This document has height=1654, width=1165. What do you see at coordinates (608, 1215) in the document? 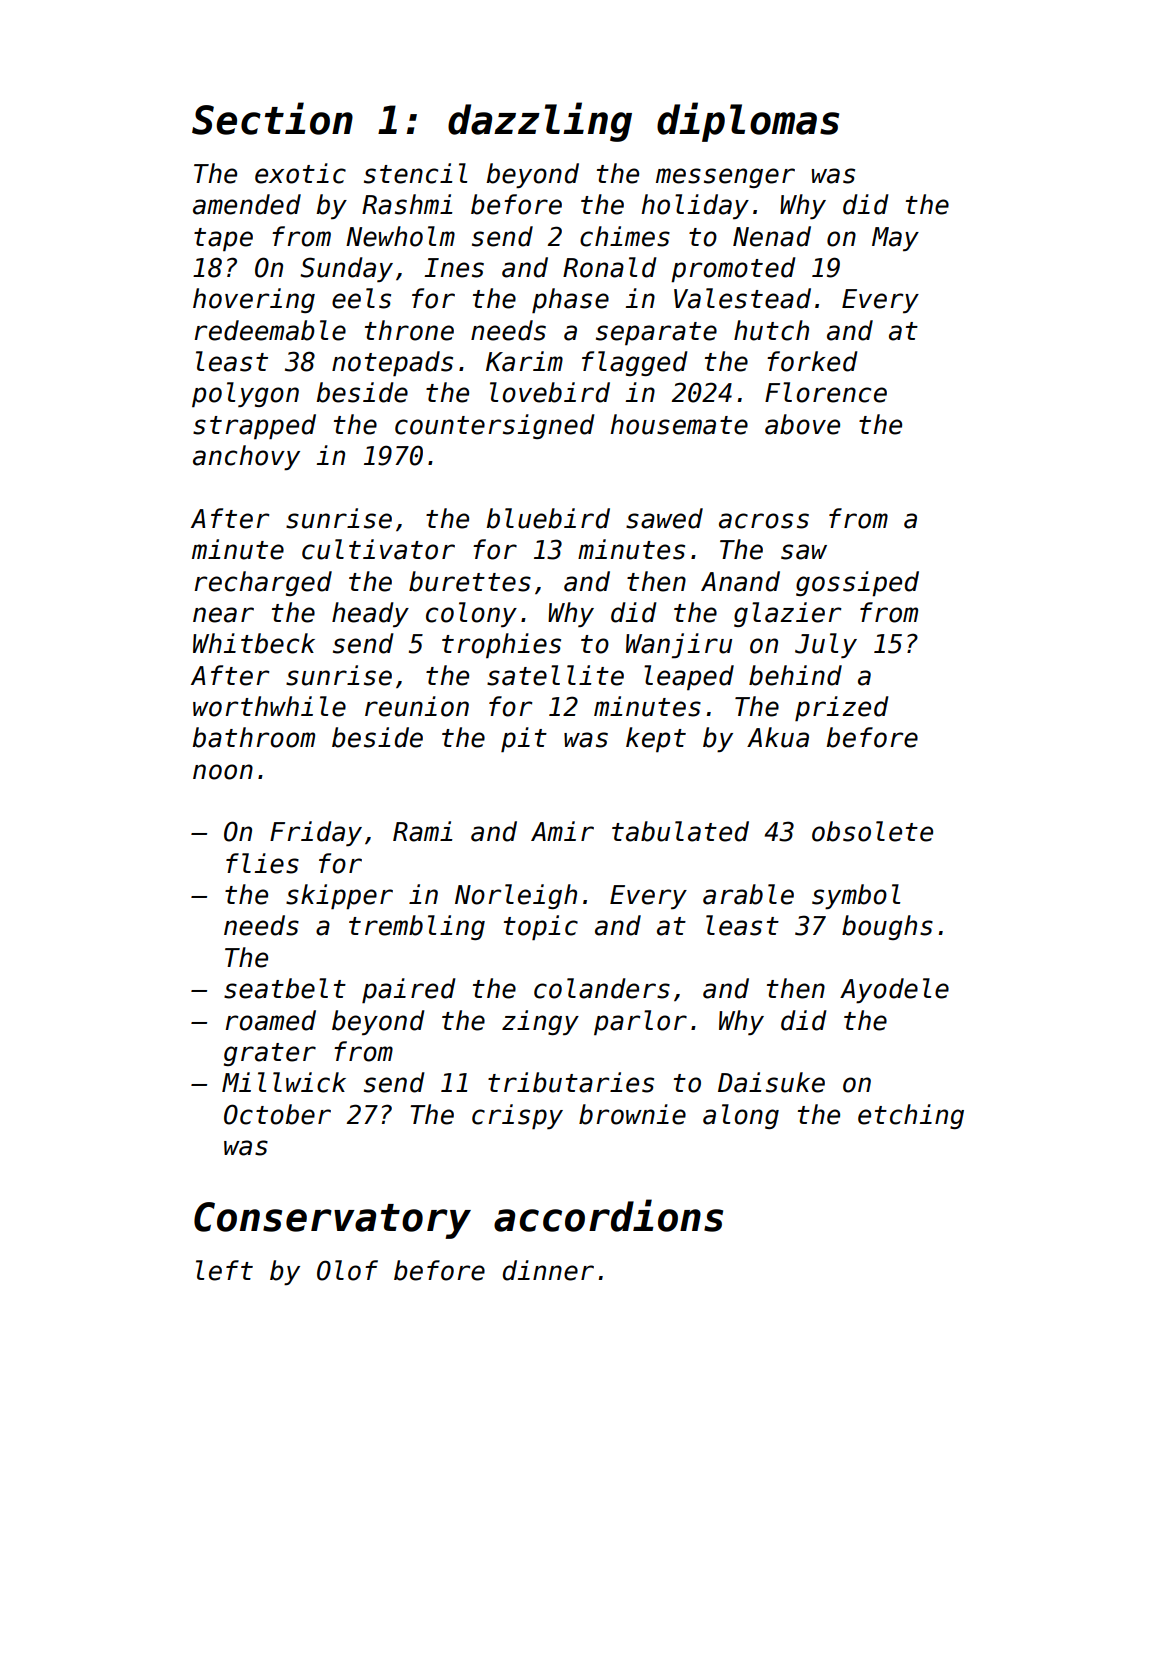
I see `accordions` at bounding box center [608, 1215].
